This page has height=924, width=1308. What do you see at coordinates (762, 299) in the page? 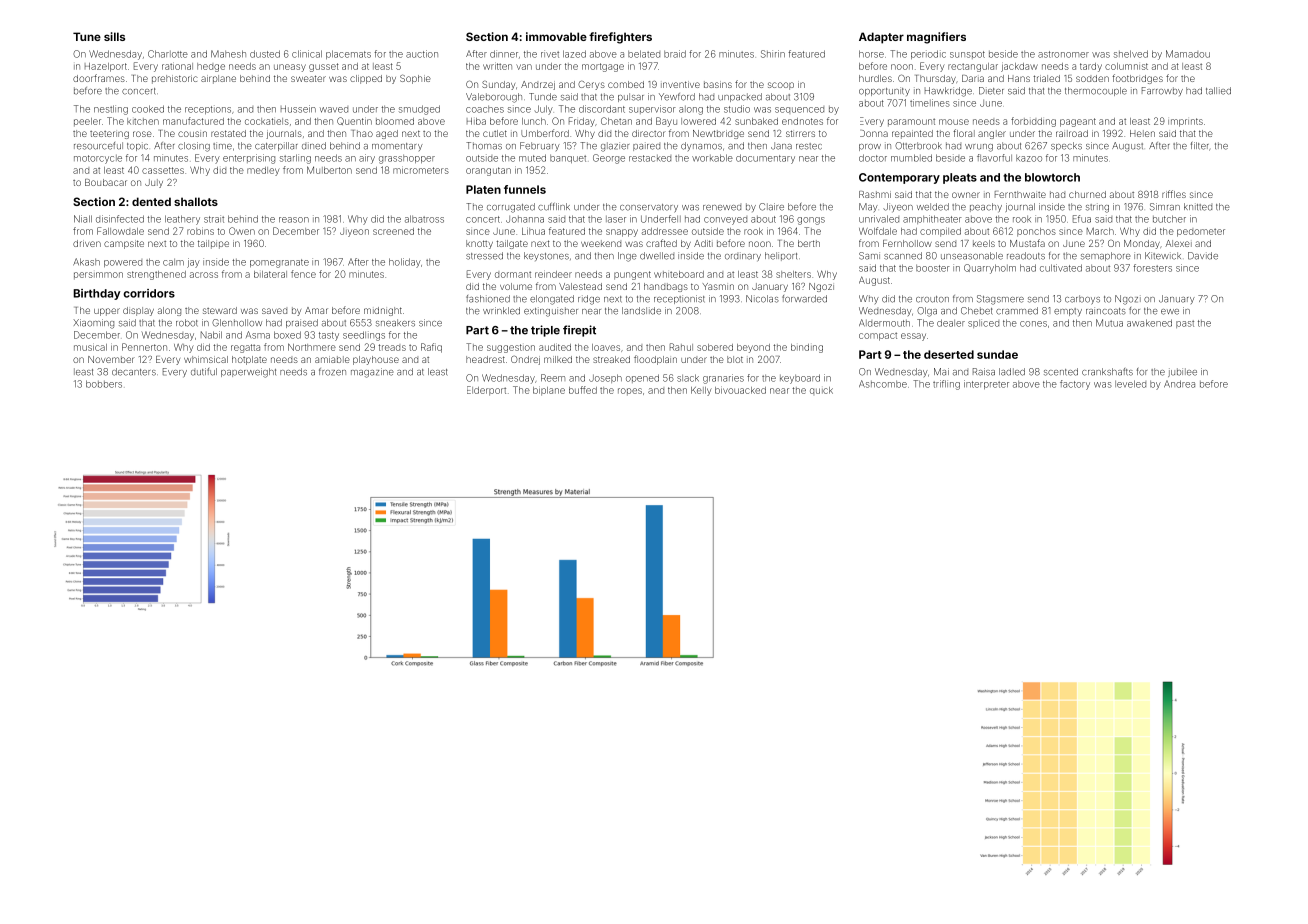
I see `Nicolas` at bounding box center [762, 299].
